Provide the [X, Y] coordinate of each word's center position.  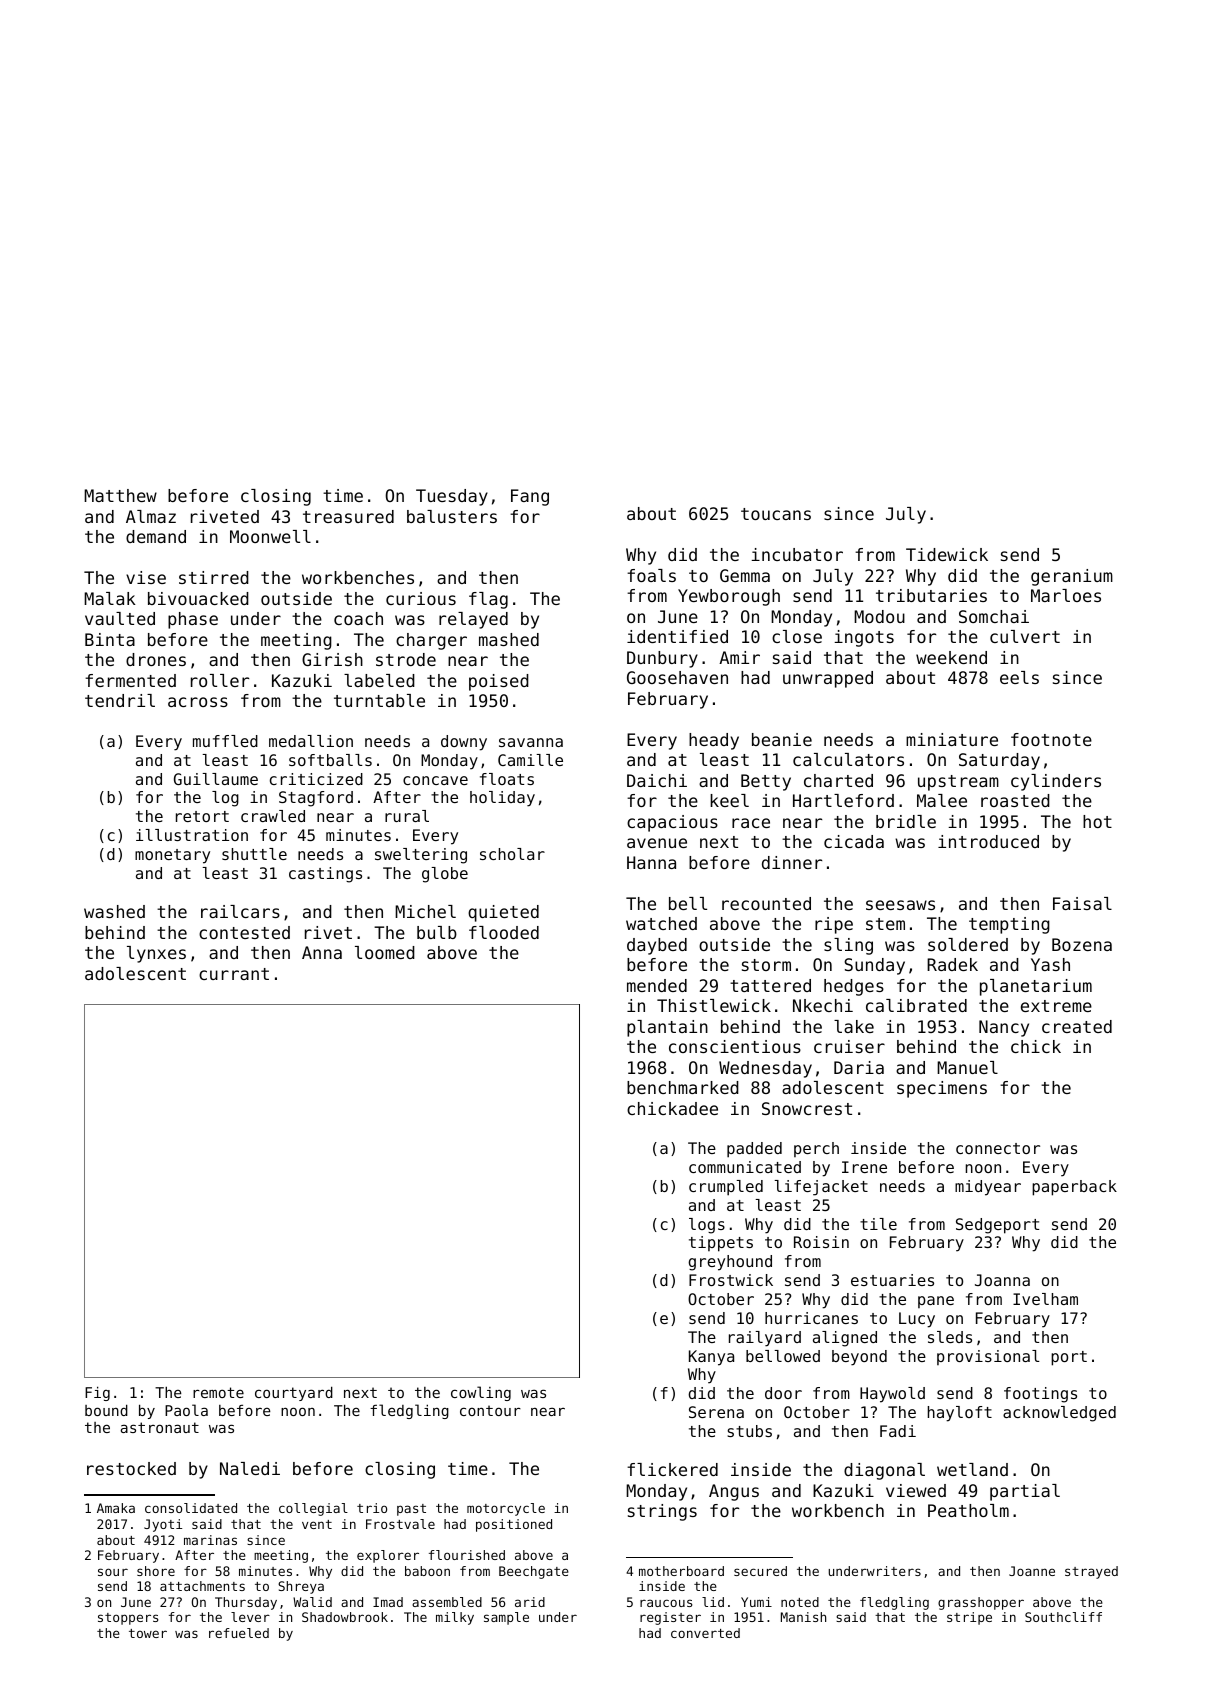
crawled [273, 816]
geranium [1072, 577]
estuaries [892, 1280]
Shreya [301, 1587]
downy [464, 743]
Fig [97, 1393]
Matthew [120, 495]
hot [1097, 821]
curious [421, 598]
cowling [481, 1393]
